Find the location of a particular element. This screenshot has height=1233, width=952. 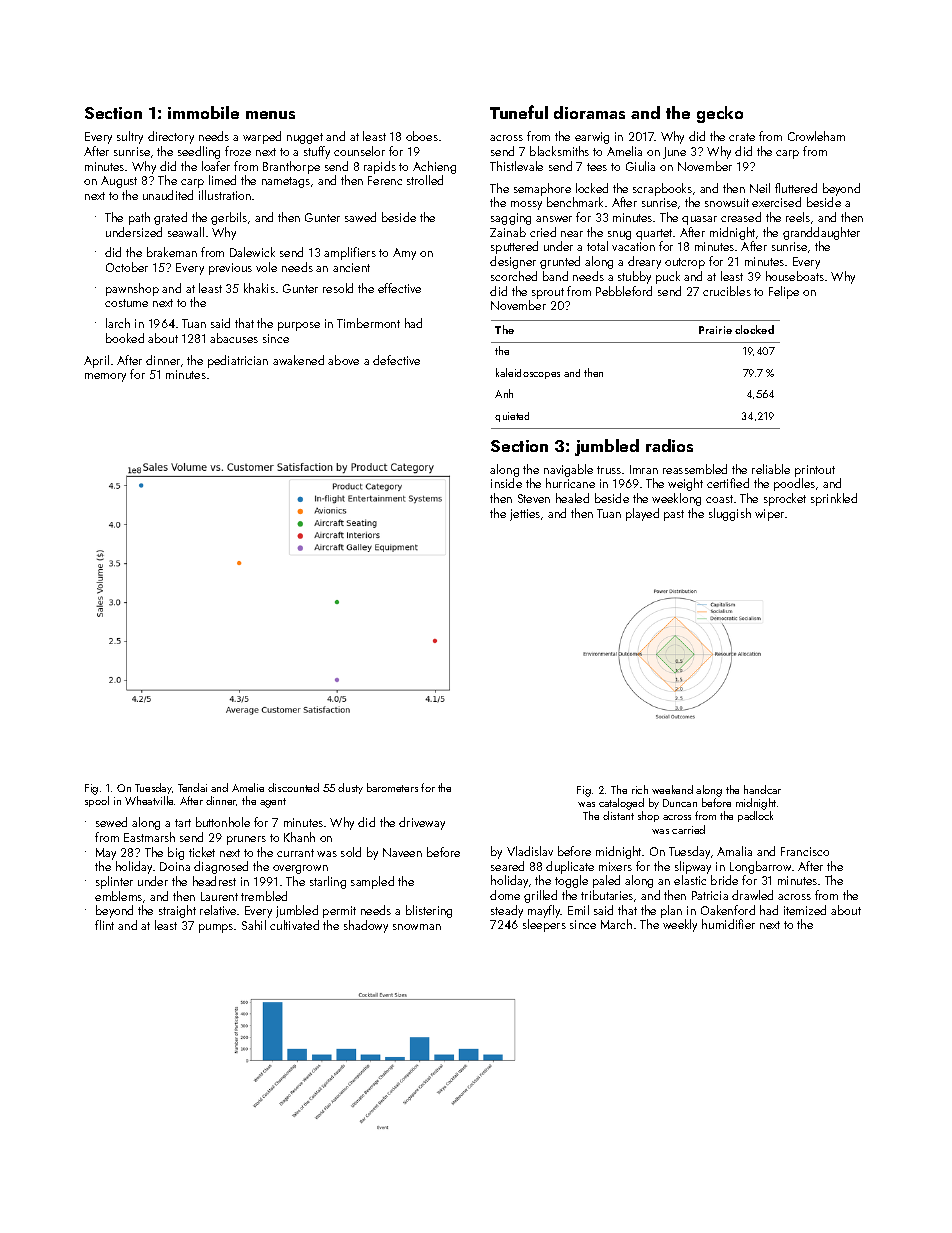

buttonhole is located at coordinates (223, 822).
